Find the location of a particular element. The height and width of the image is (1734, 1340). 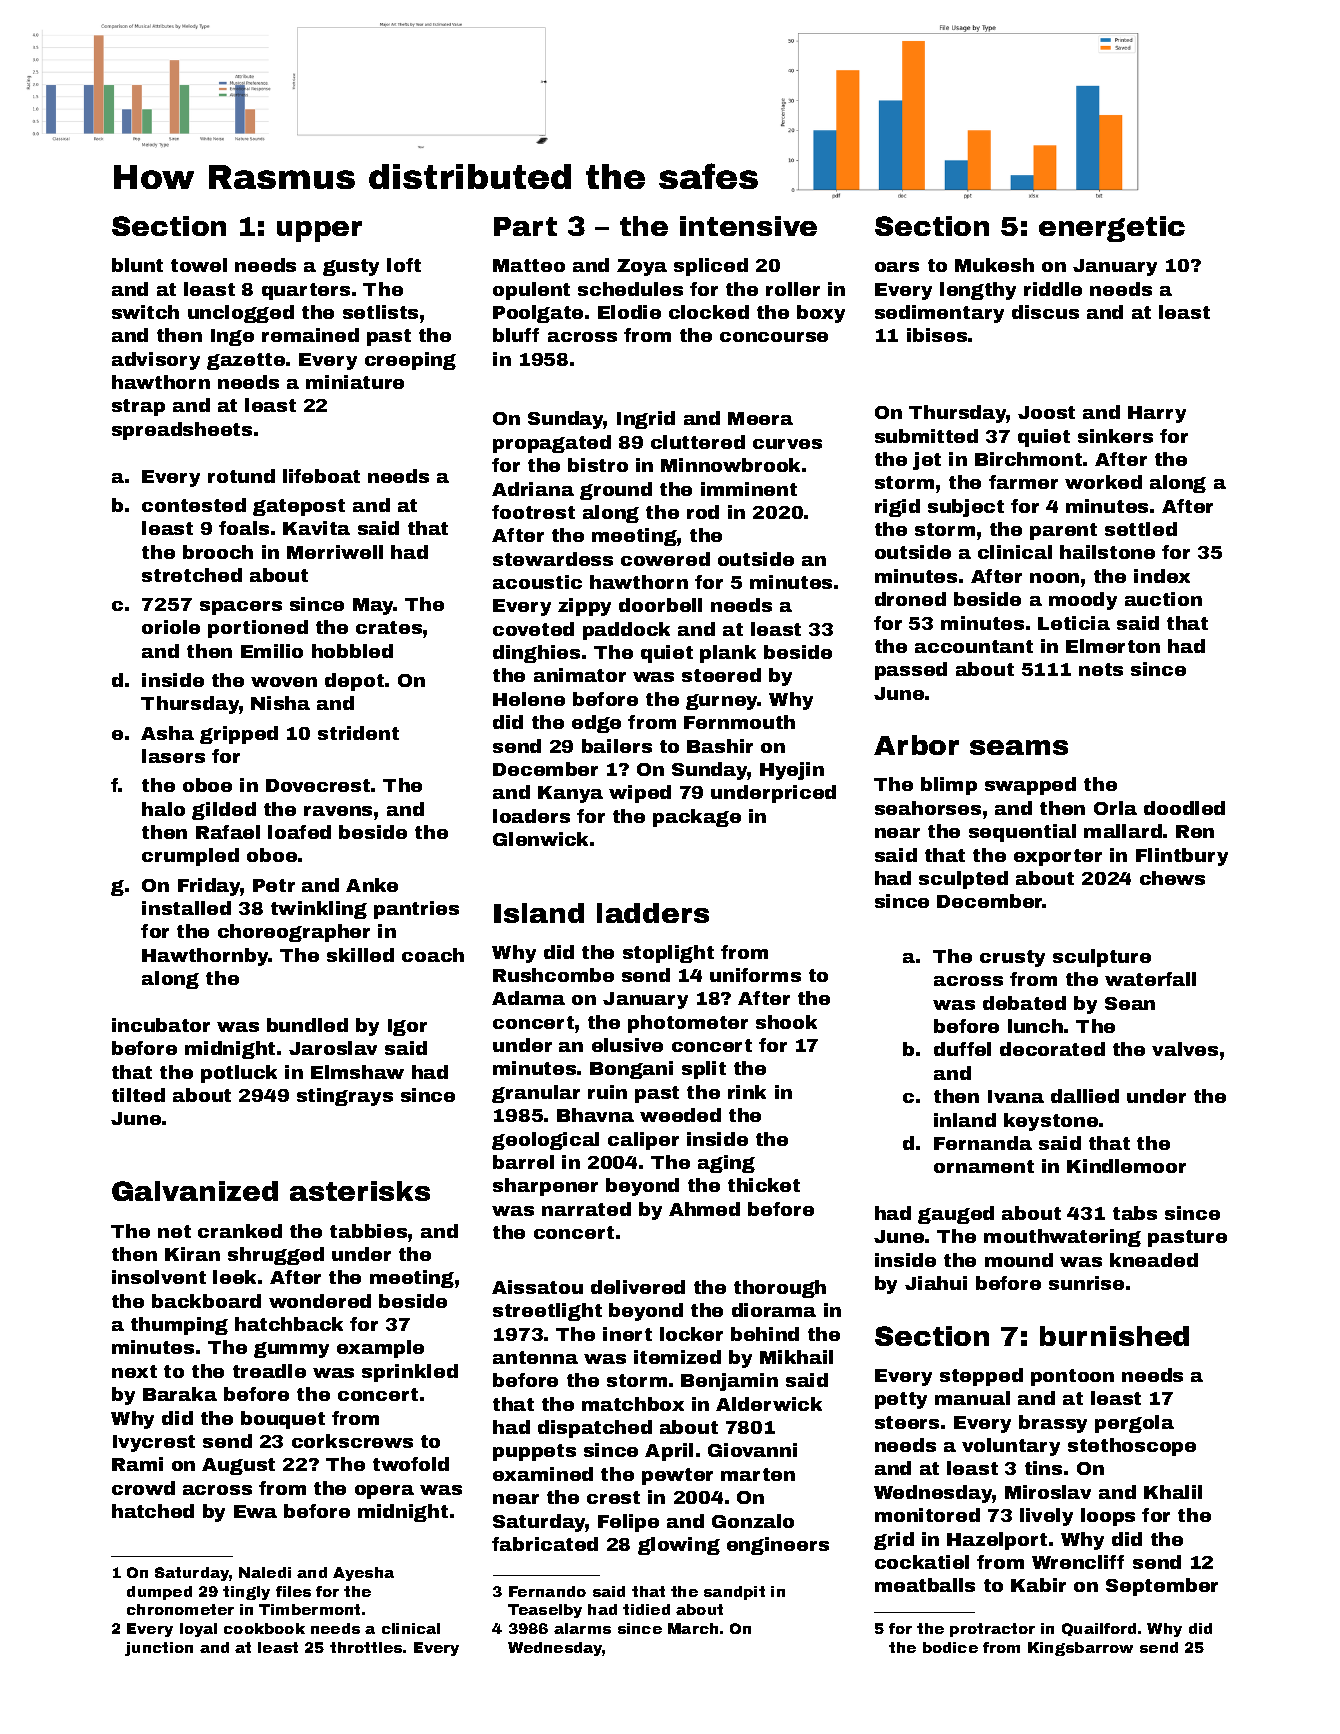

Quailford is located at coordinates (1099, 1629).
